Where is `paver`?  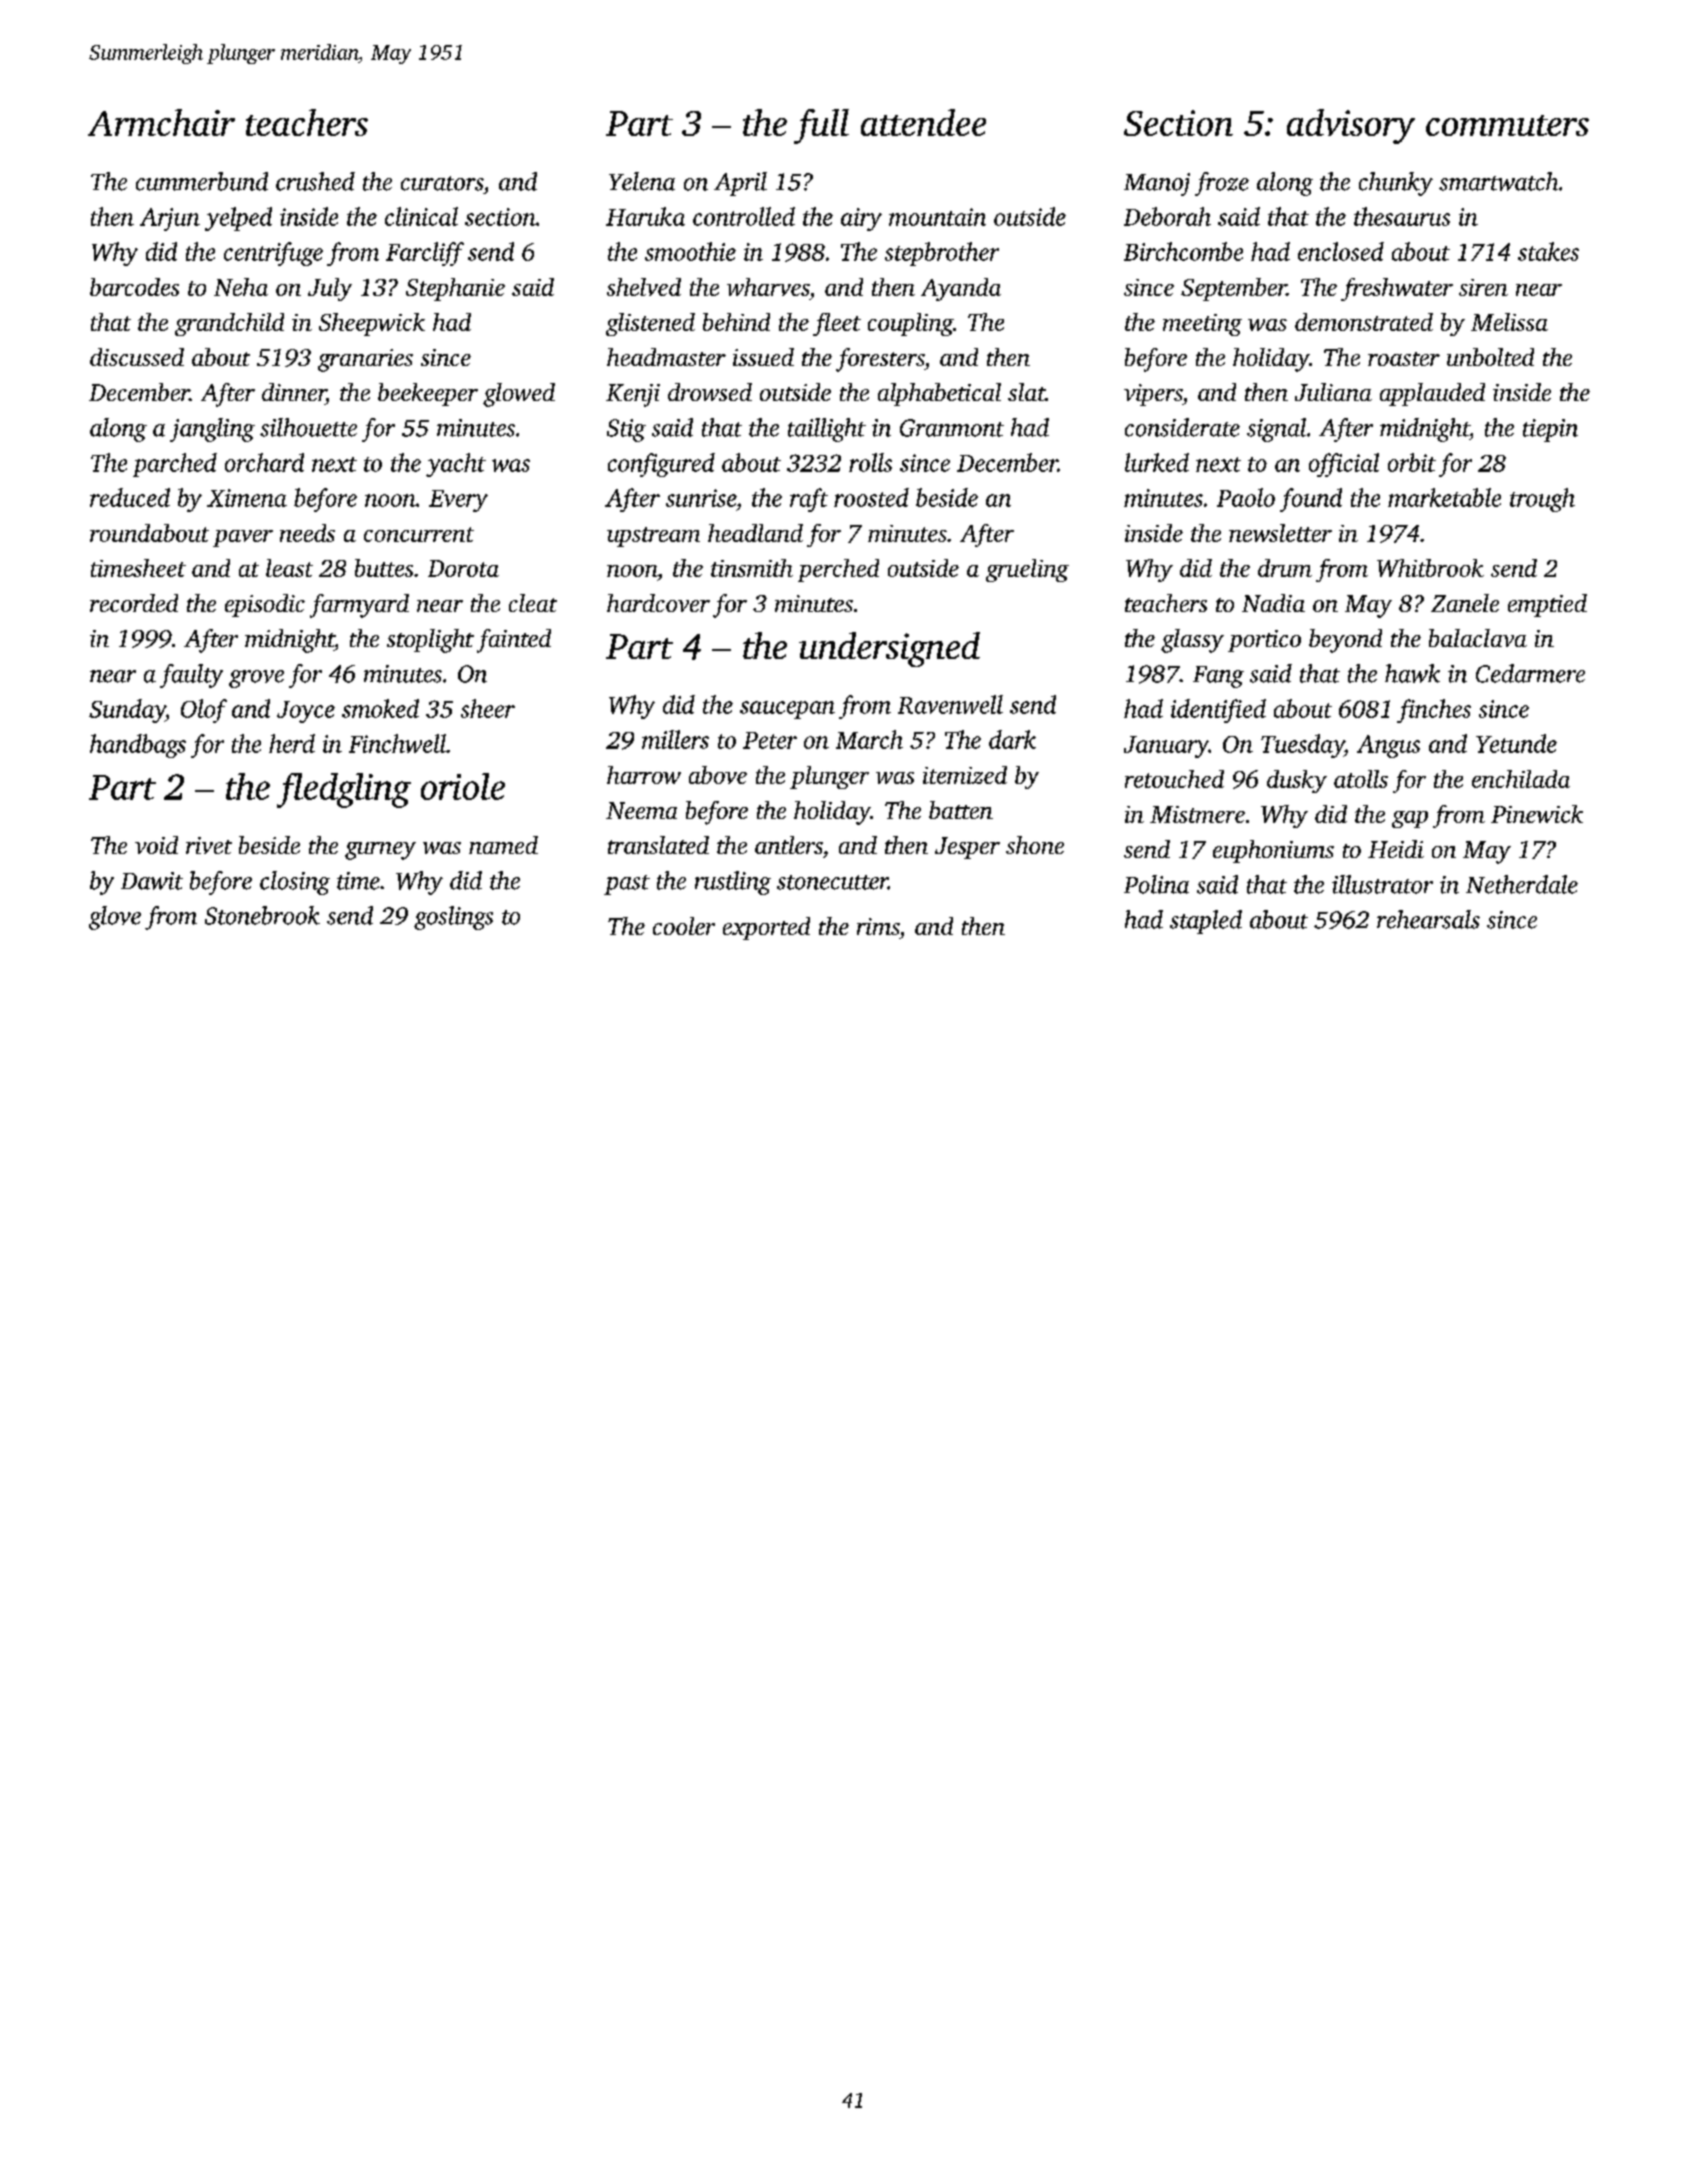
paver is located at coordinates (243, 538).
